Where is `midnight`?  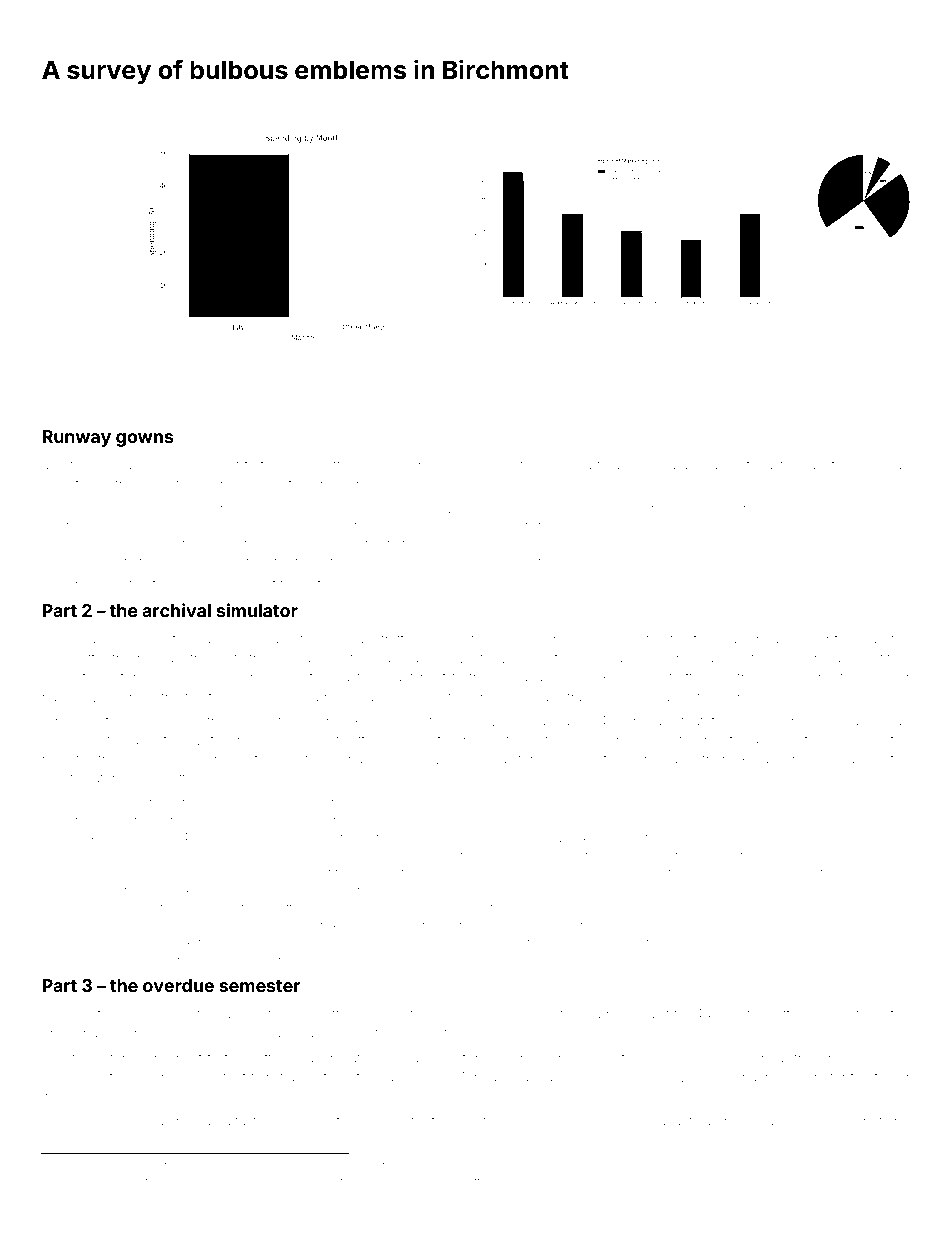 midnight is located at coordinates (719, 857).
